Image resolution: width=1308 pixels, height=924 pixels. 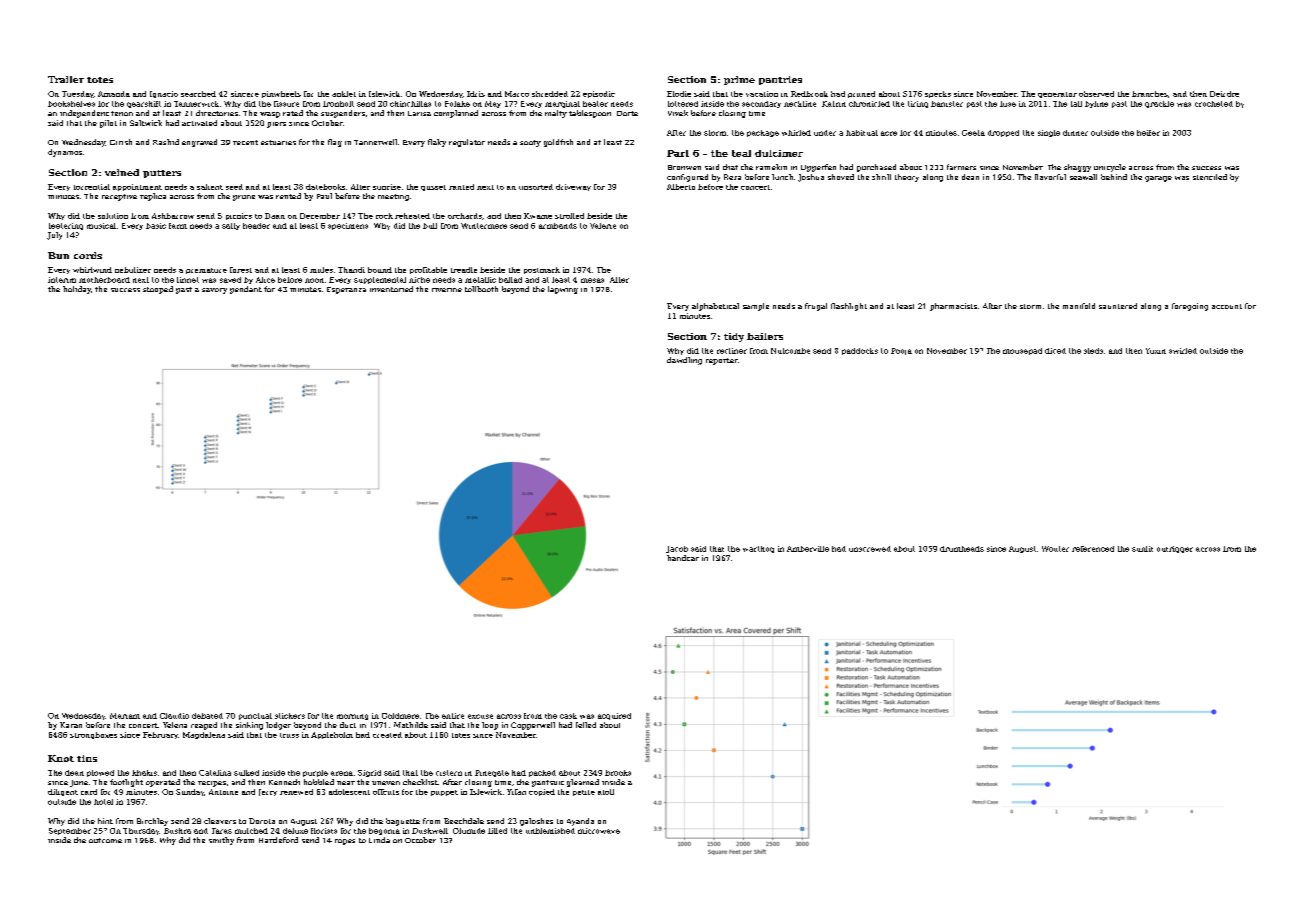 I want to click on Redbrook, so click(x=809, y=94).
